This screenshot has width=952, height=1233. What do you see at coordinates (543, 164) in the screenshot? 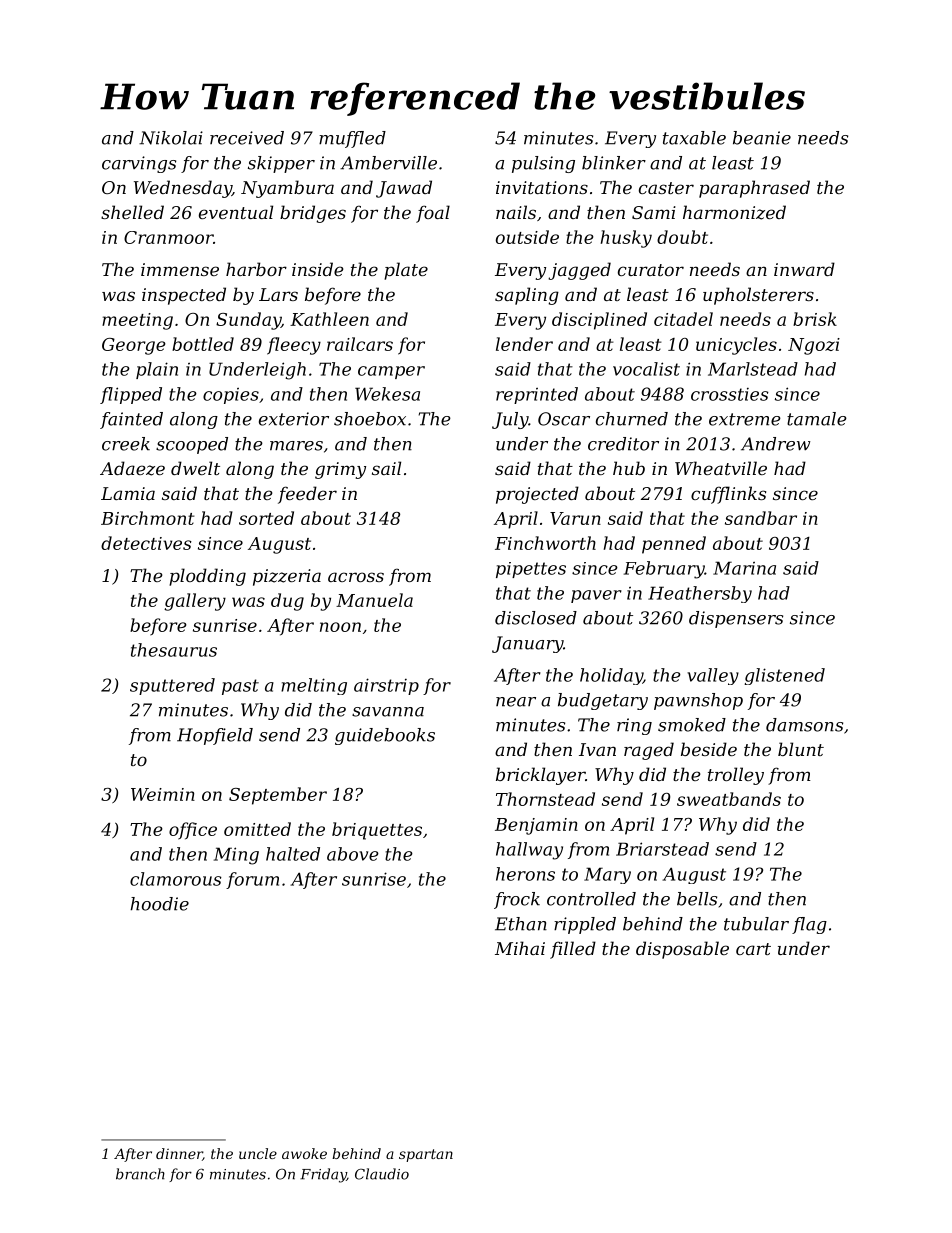
I see `pulsing` at bounding box center [543, 164].
